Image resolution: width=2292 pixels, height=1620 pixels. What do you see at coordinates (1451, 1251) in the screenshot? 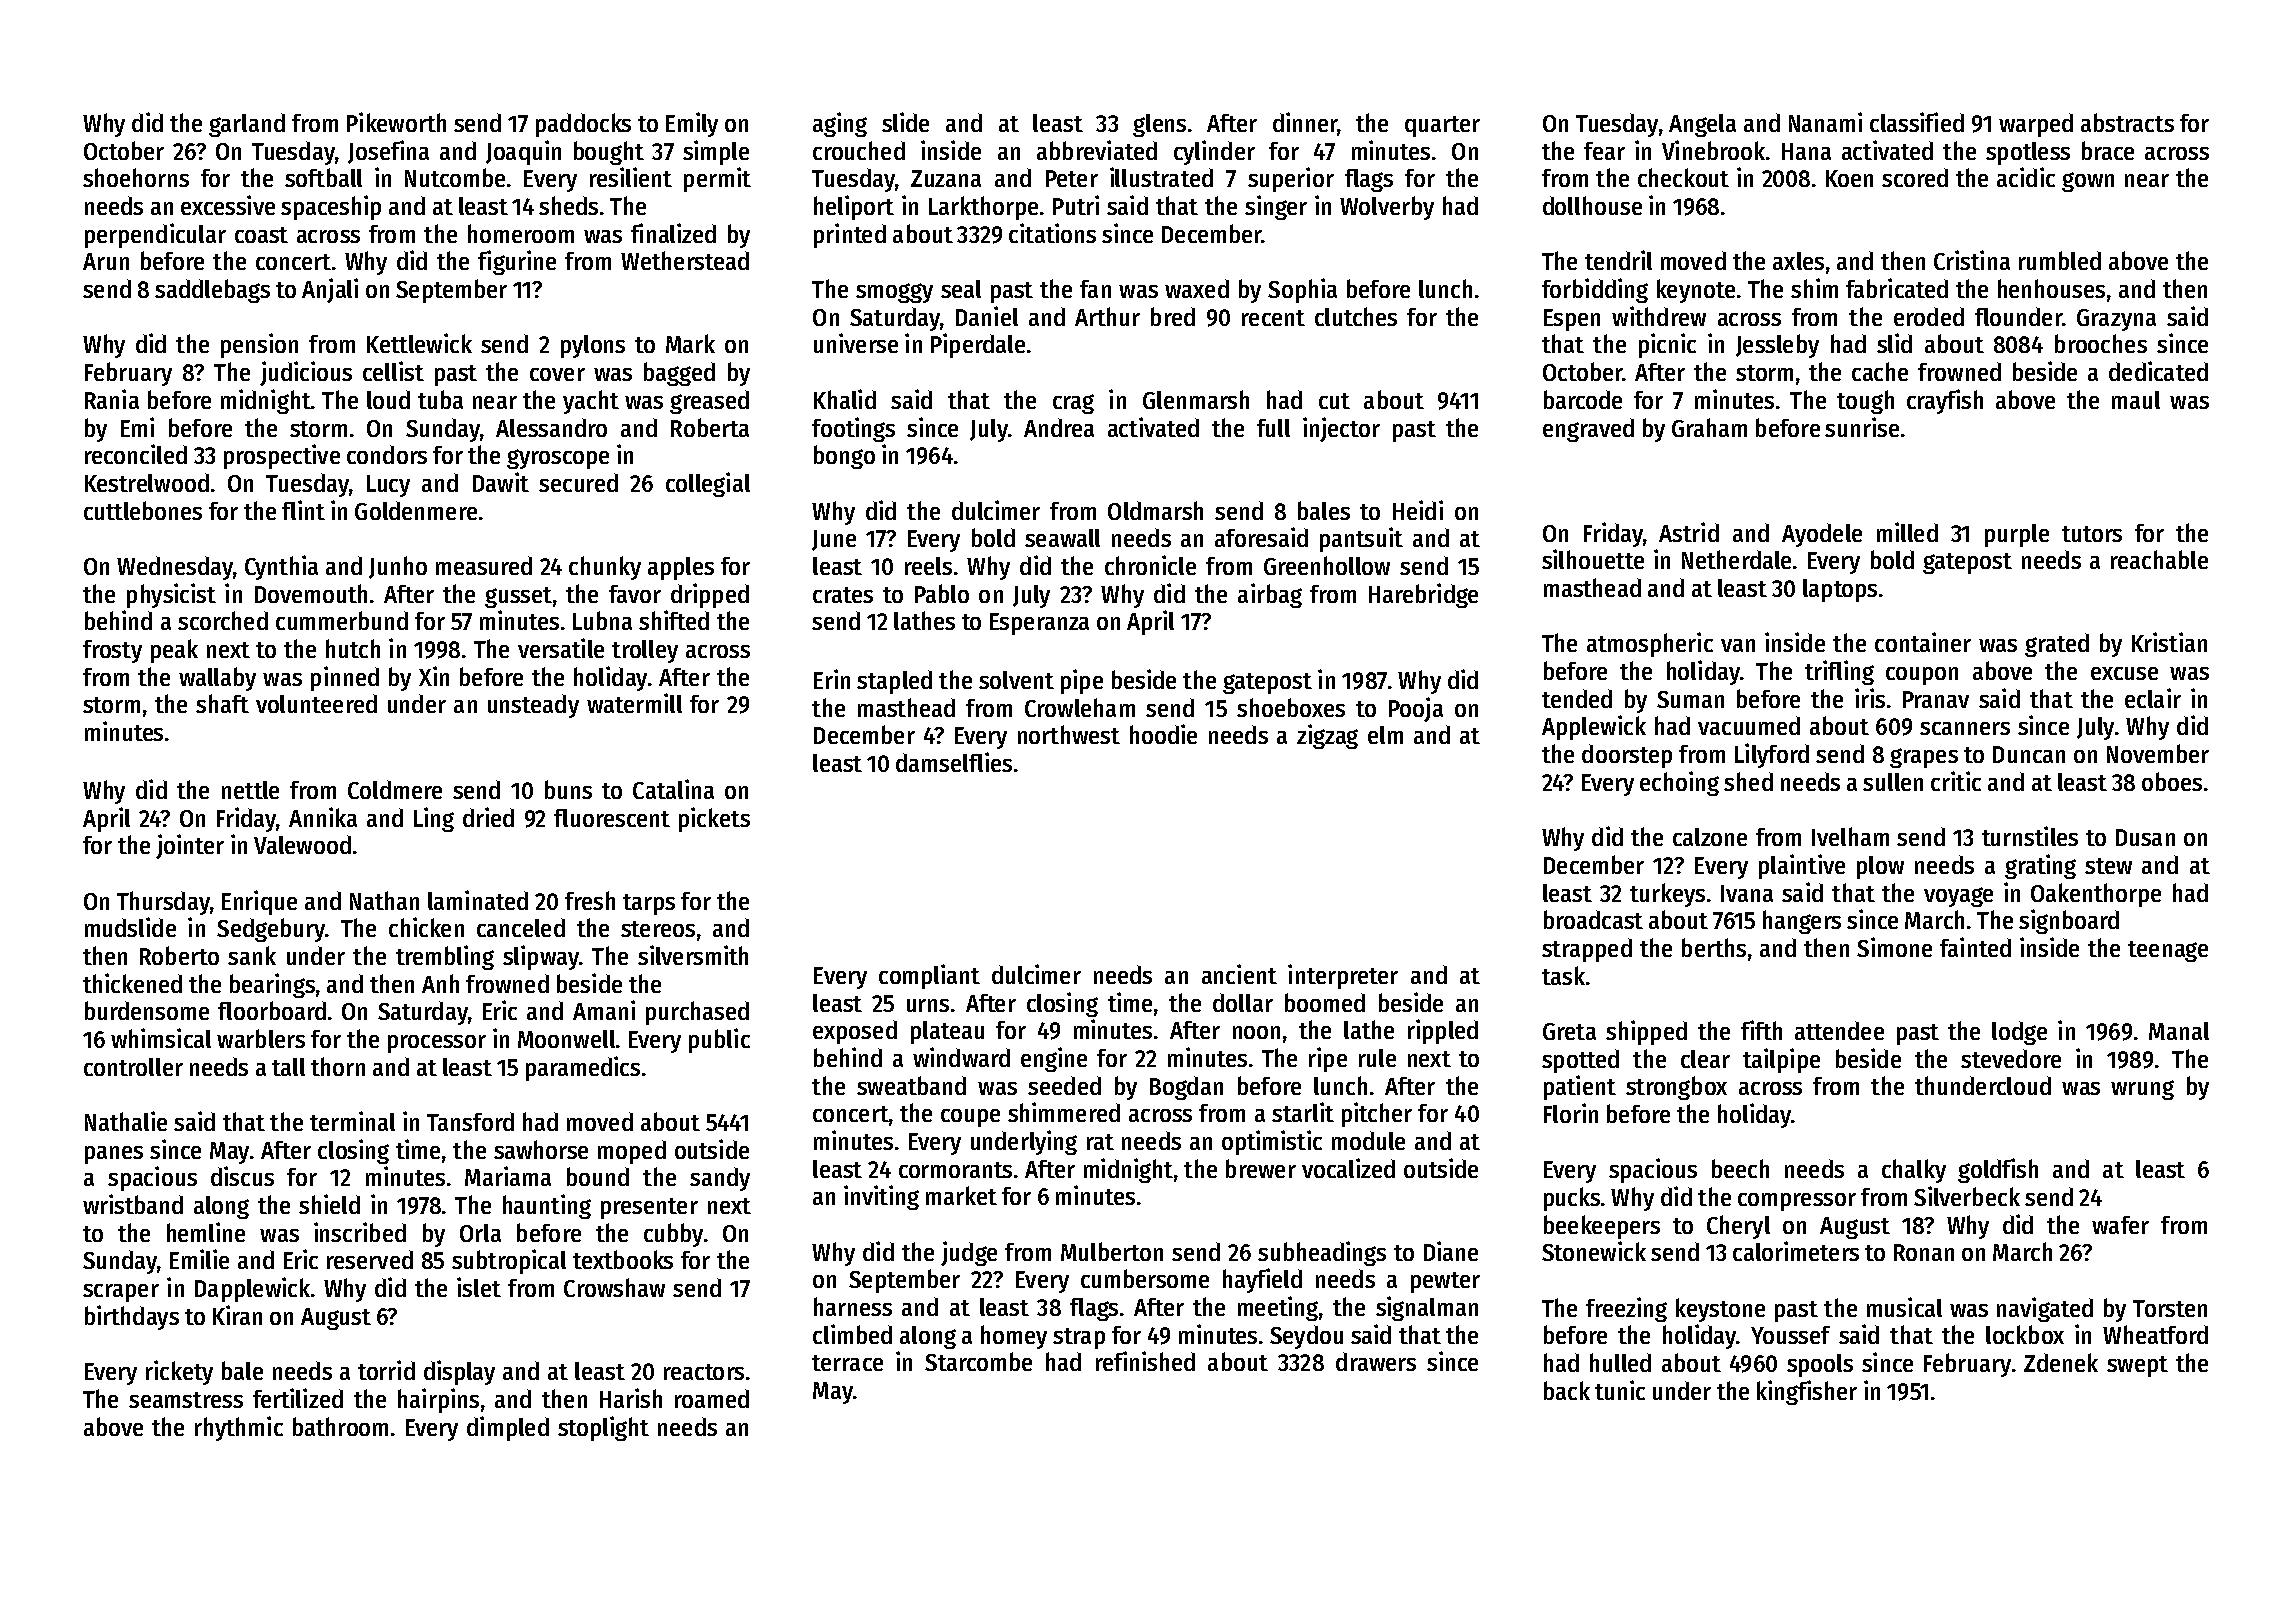
I see `Diane` at bounding box center [1451, 1251].
